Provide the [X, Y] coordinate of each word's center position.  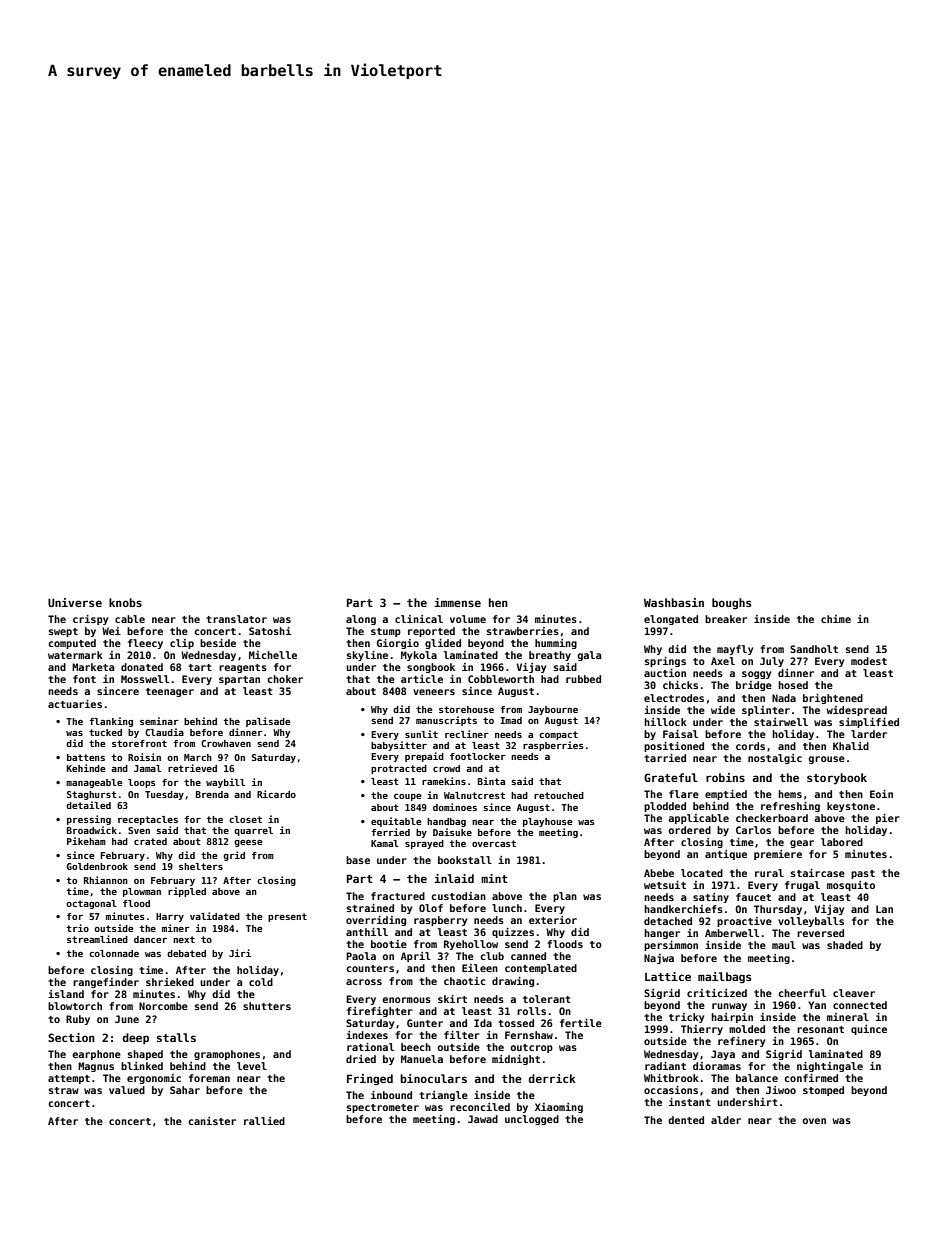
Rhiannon [106, 880]
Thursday [778, 910]
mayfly [735, 650]
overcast [494, 843]
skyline [367, 656]
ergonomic [154, 1079]
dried [361, 1059]
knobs [125, 602]
